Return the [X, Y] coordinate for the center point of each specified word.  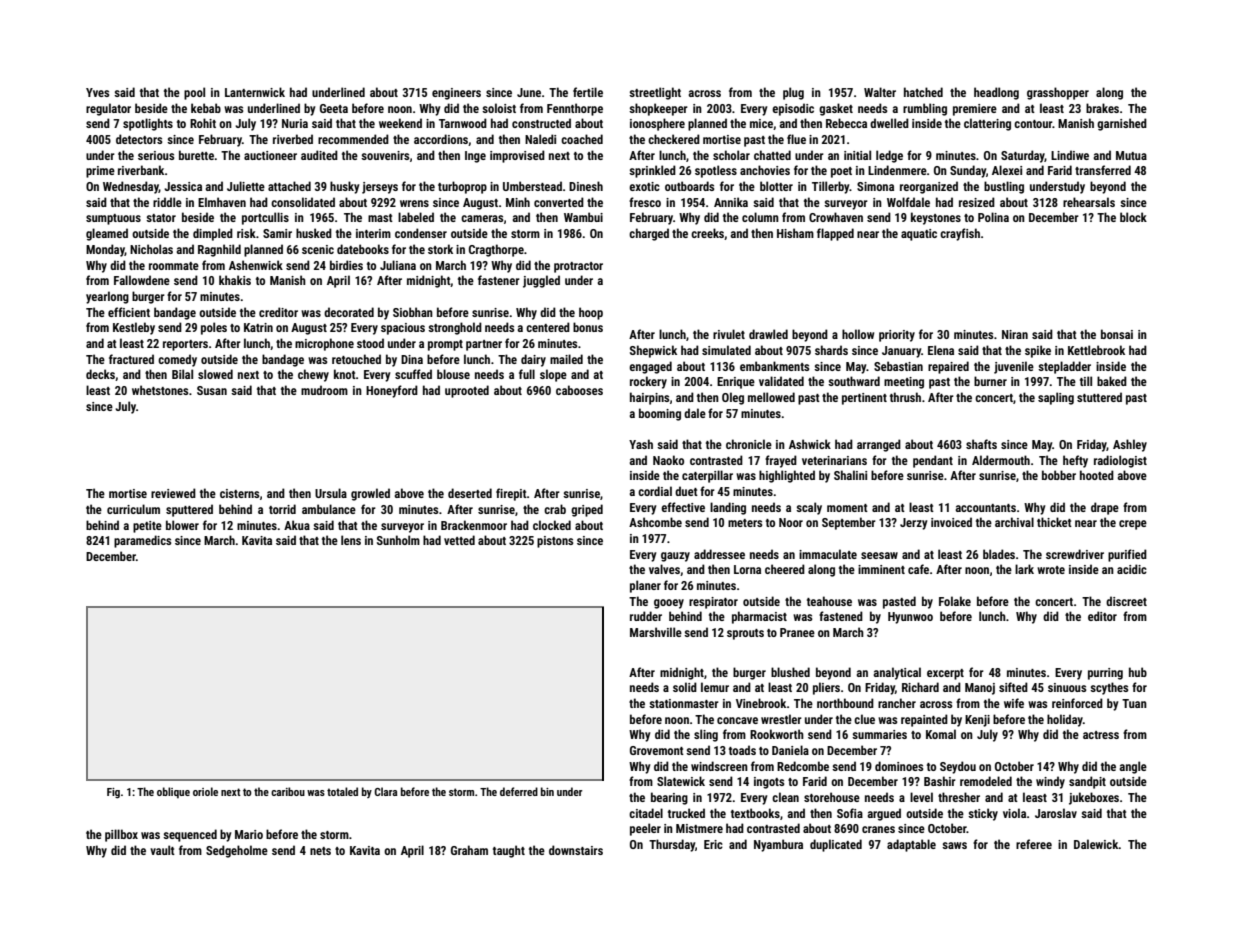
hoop [591, 313]
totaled [342, 791]
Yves [97, 92]
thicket [1054, 522]
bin [547, 791]
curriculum [133, 509]
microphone [324, 344]
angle [1133, 767]
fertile [588, 92]
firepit [511, 494]
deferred [519, 791]
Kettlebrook [1096, 350]
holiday [1065, 720]
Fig [113, 793]
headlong [996, 93]
